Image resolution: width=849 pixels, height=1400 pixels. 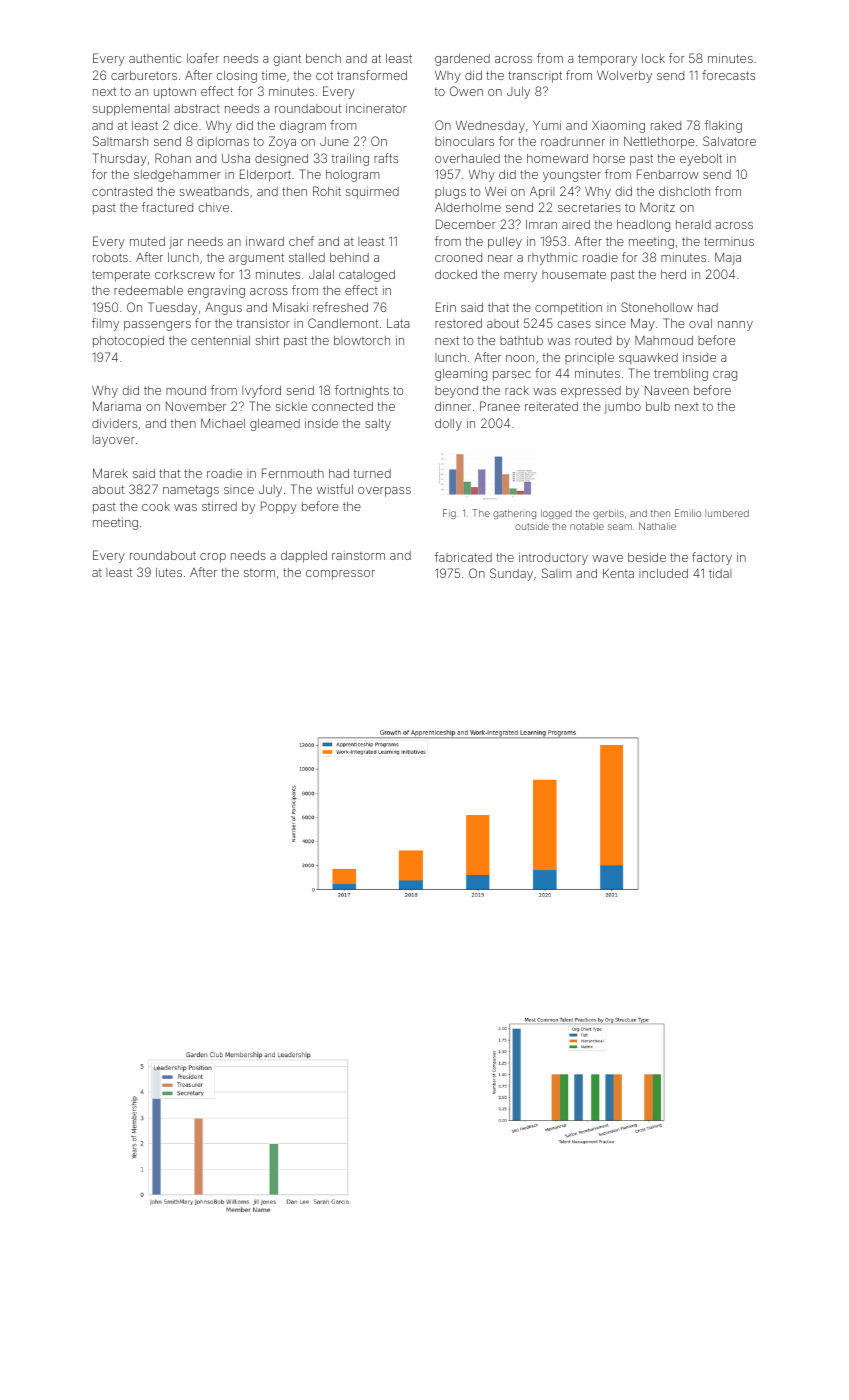 I want to click on Maja, so click(x=728, y=258).
